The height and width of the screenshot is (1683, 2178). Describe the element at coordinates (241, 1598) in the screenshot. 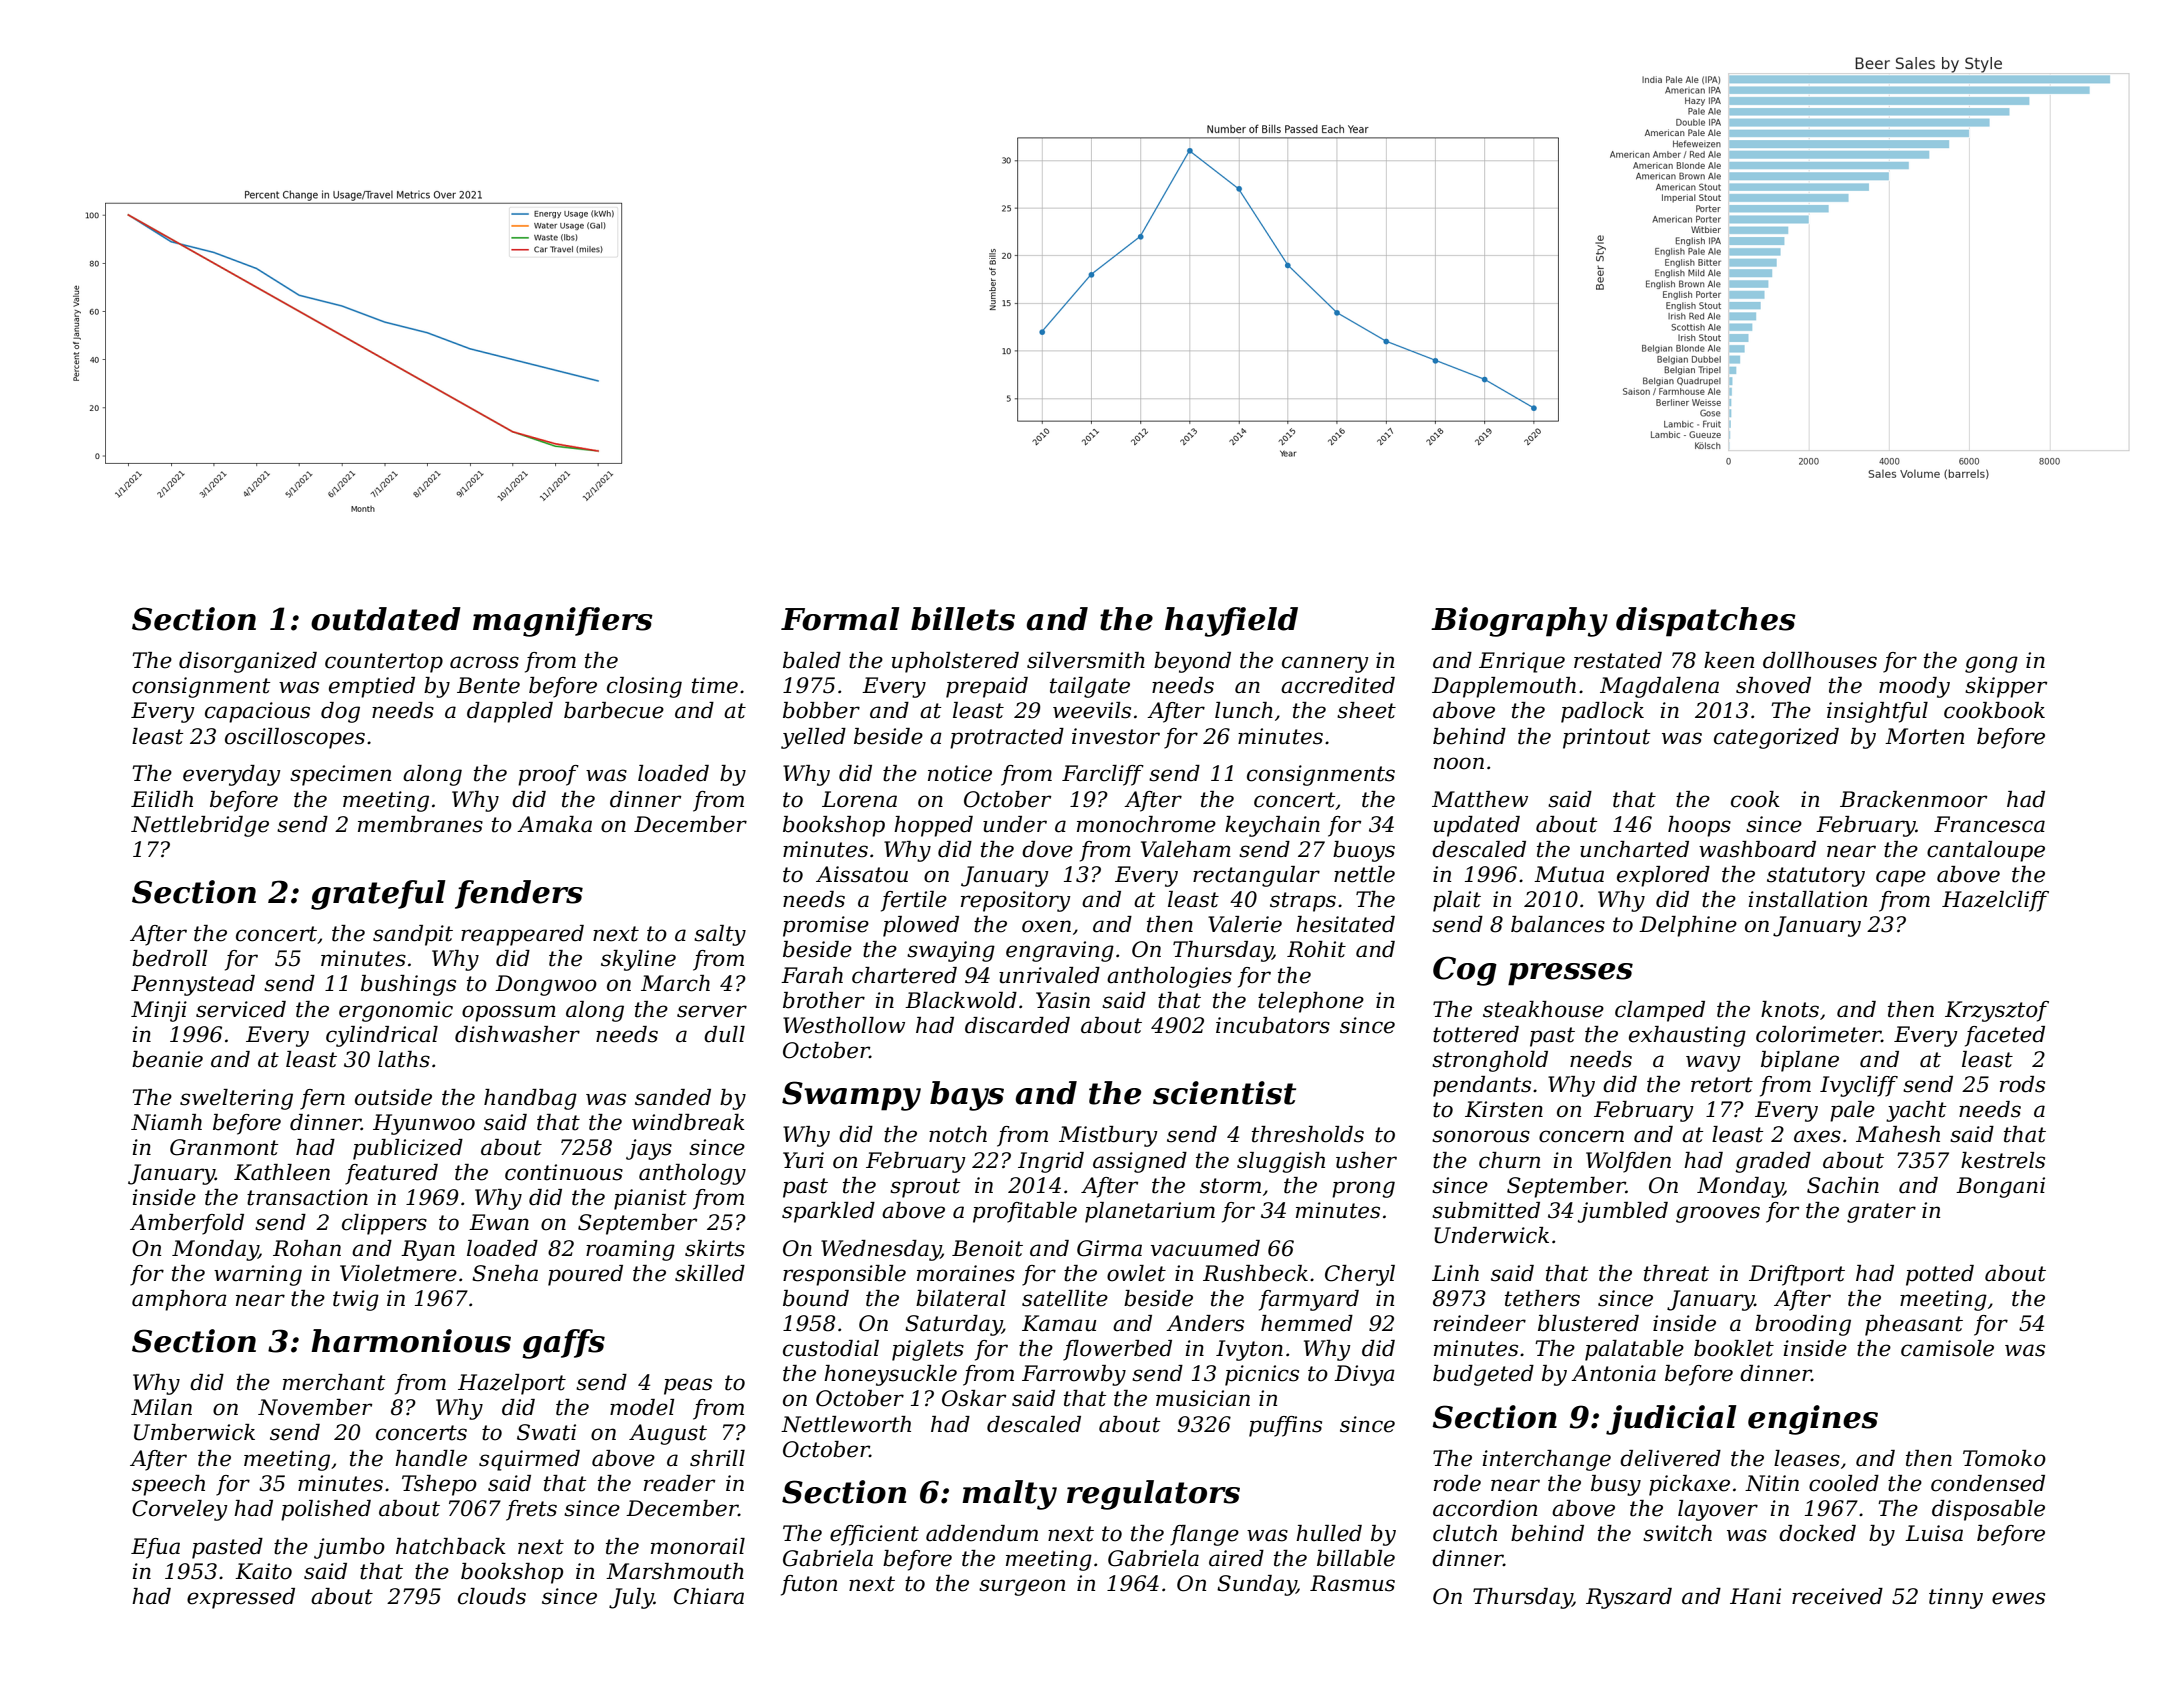

I see `expressed` at that location.
